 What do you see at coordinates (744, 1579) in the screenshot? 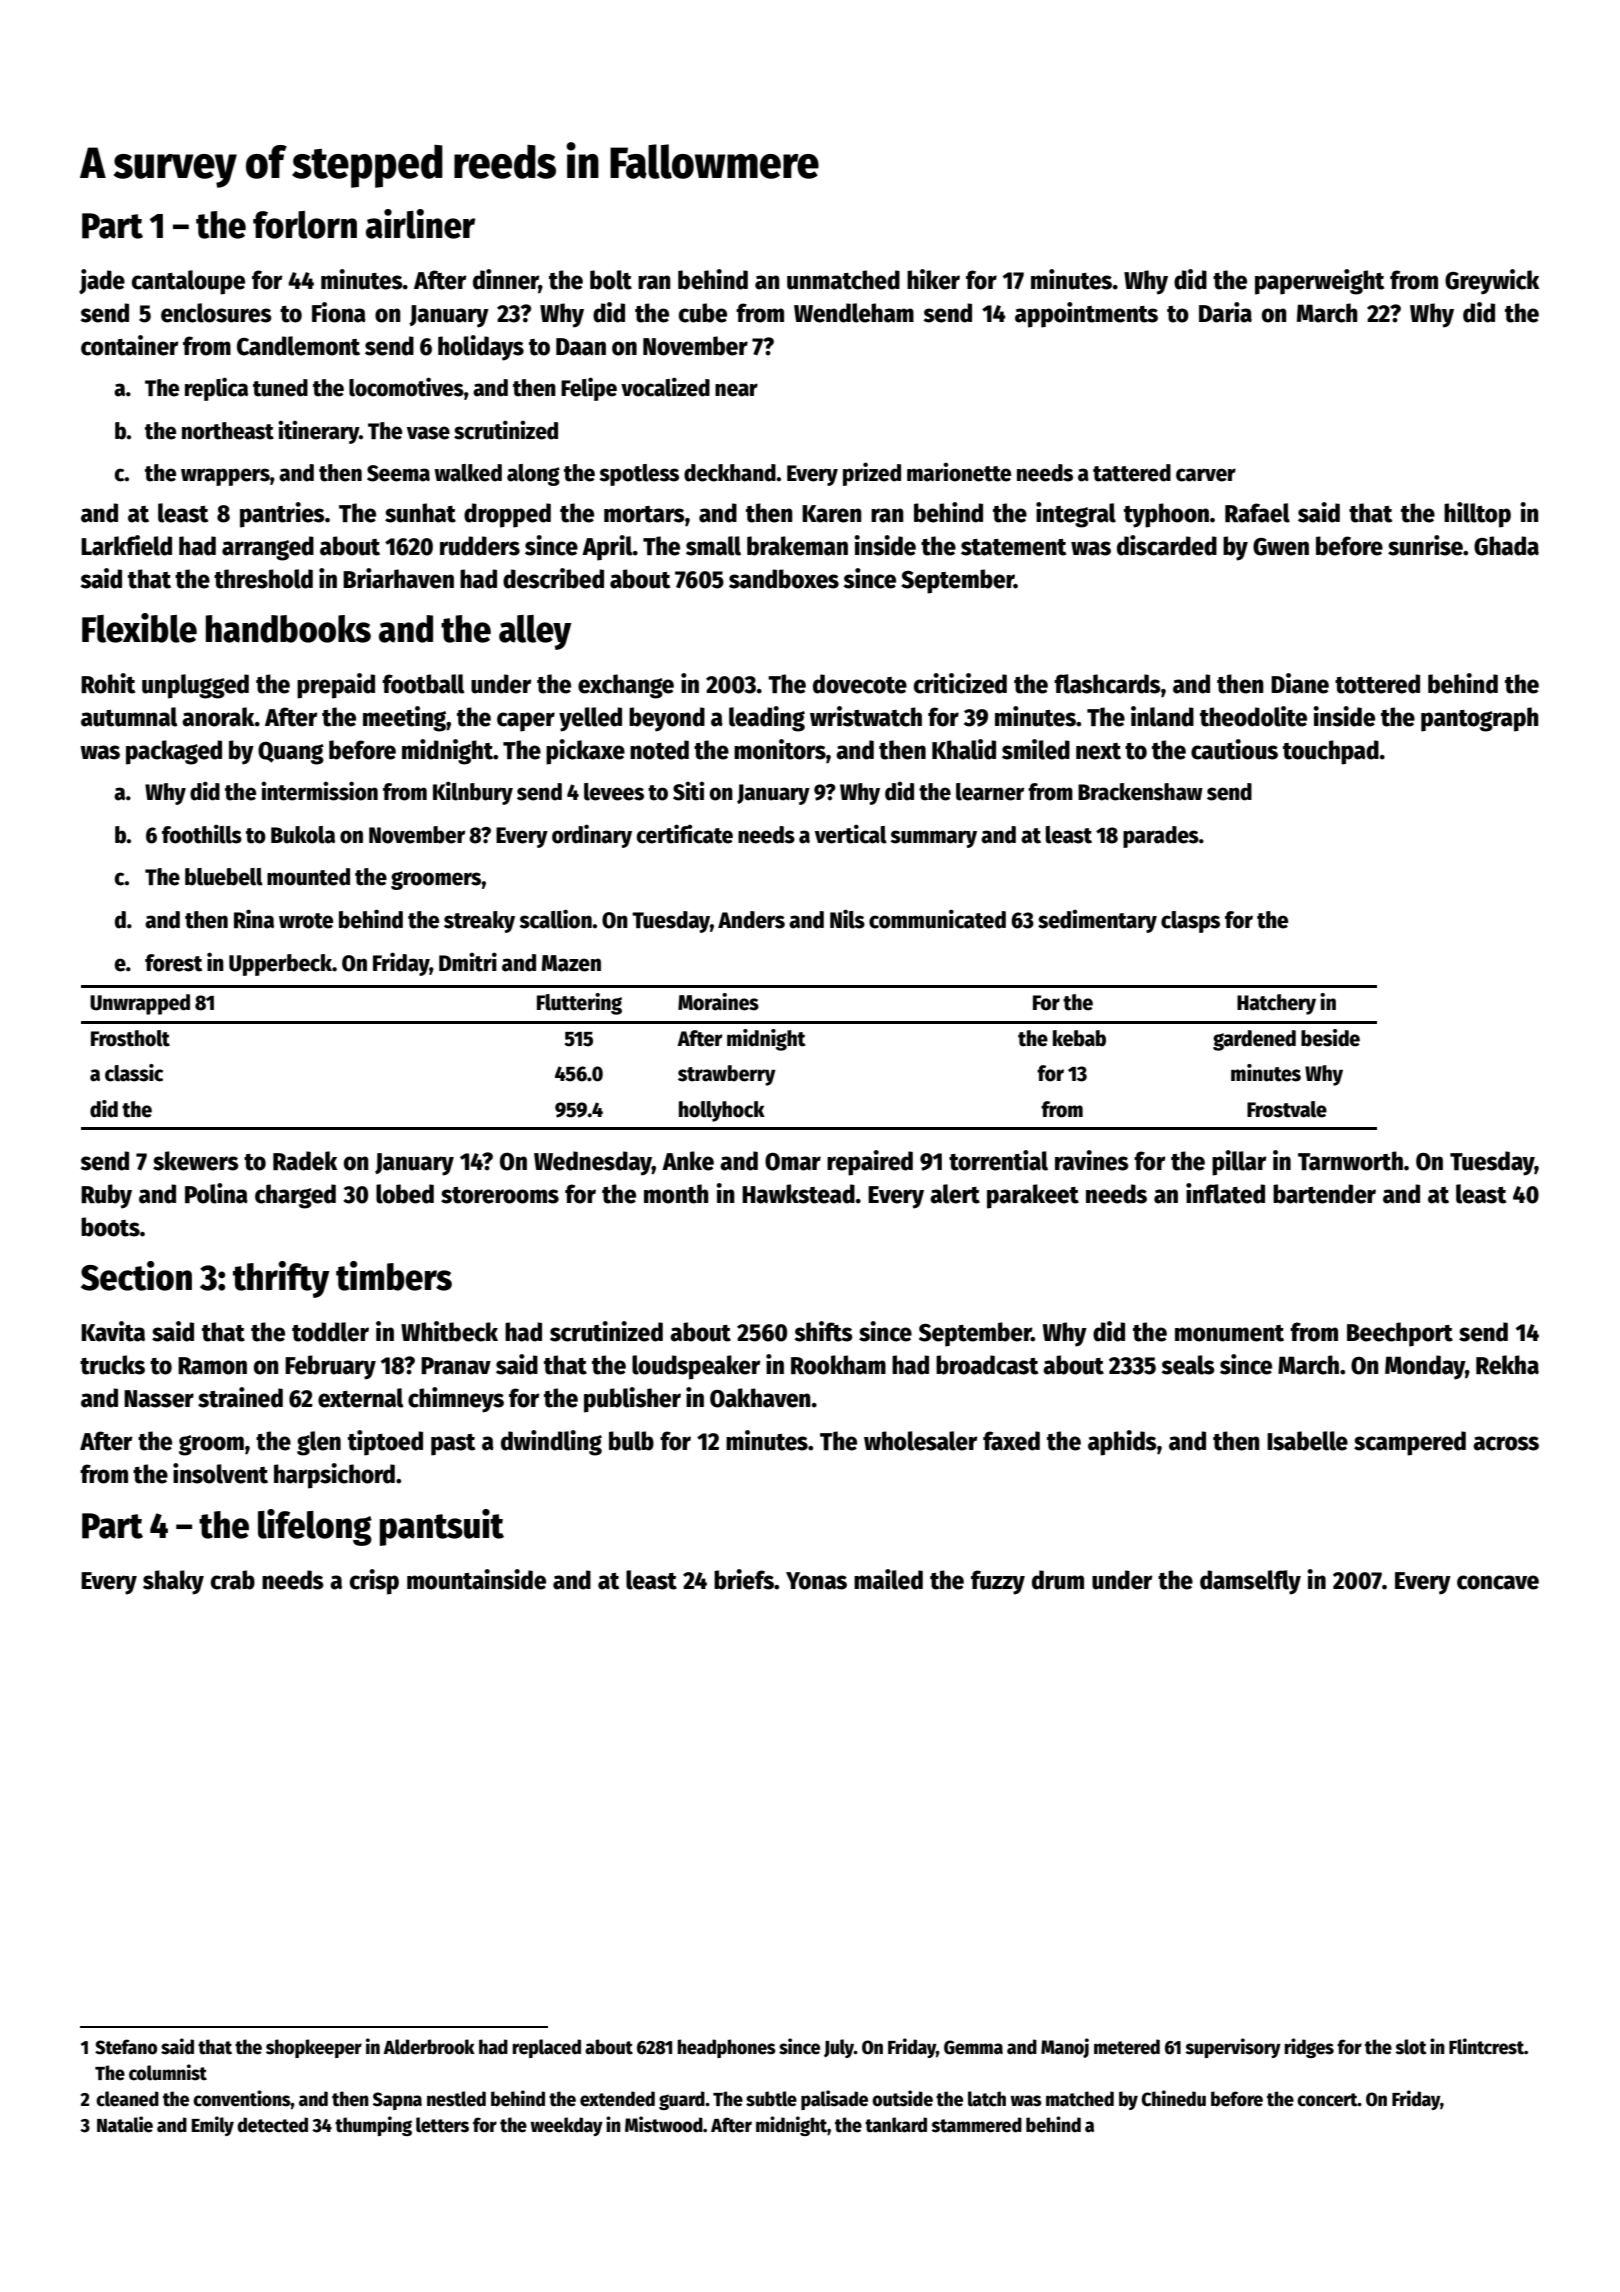
I see `briefs` at bounding box center [744, 1579].
